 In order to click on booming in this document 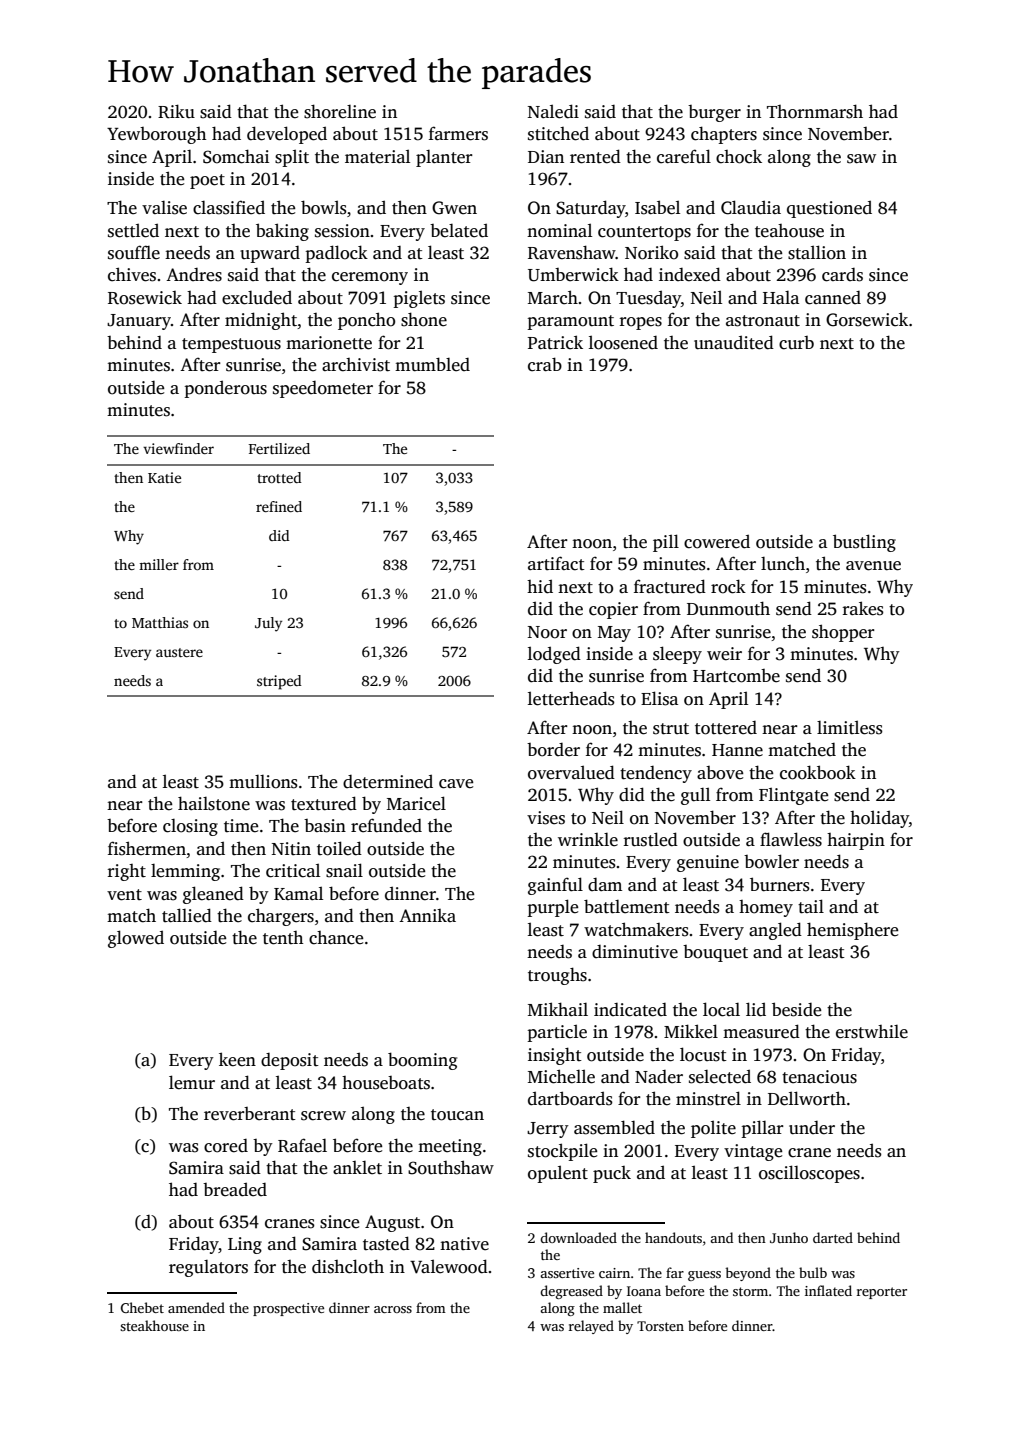, I will do `click(422, 1061)`.
